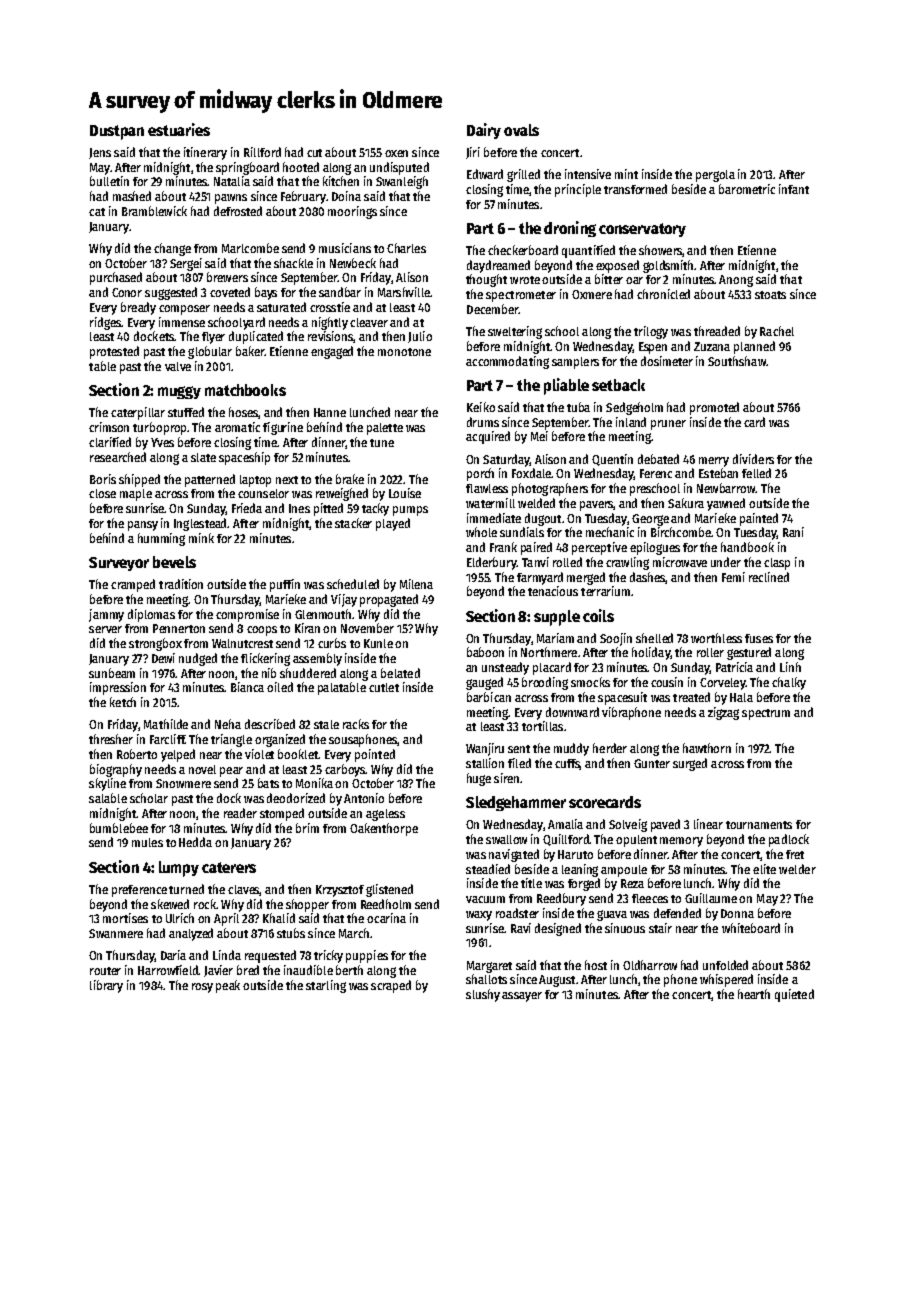 Image resolution: width=908 pixels, height=1316 pixels. What do you see at coordinates (635, 189) in the screenshot?
I see `transformed` at bounding box center [635, 189].
